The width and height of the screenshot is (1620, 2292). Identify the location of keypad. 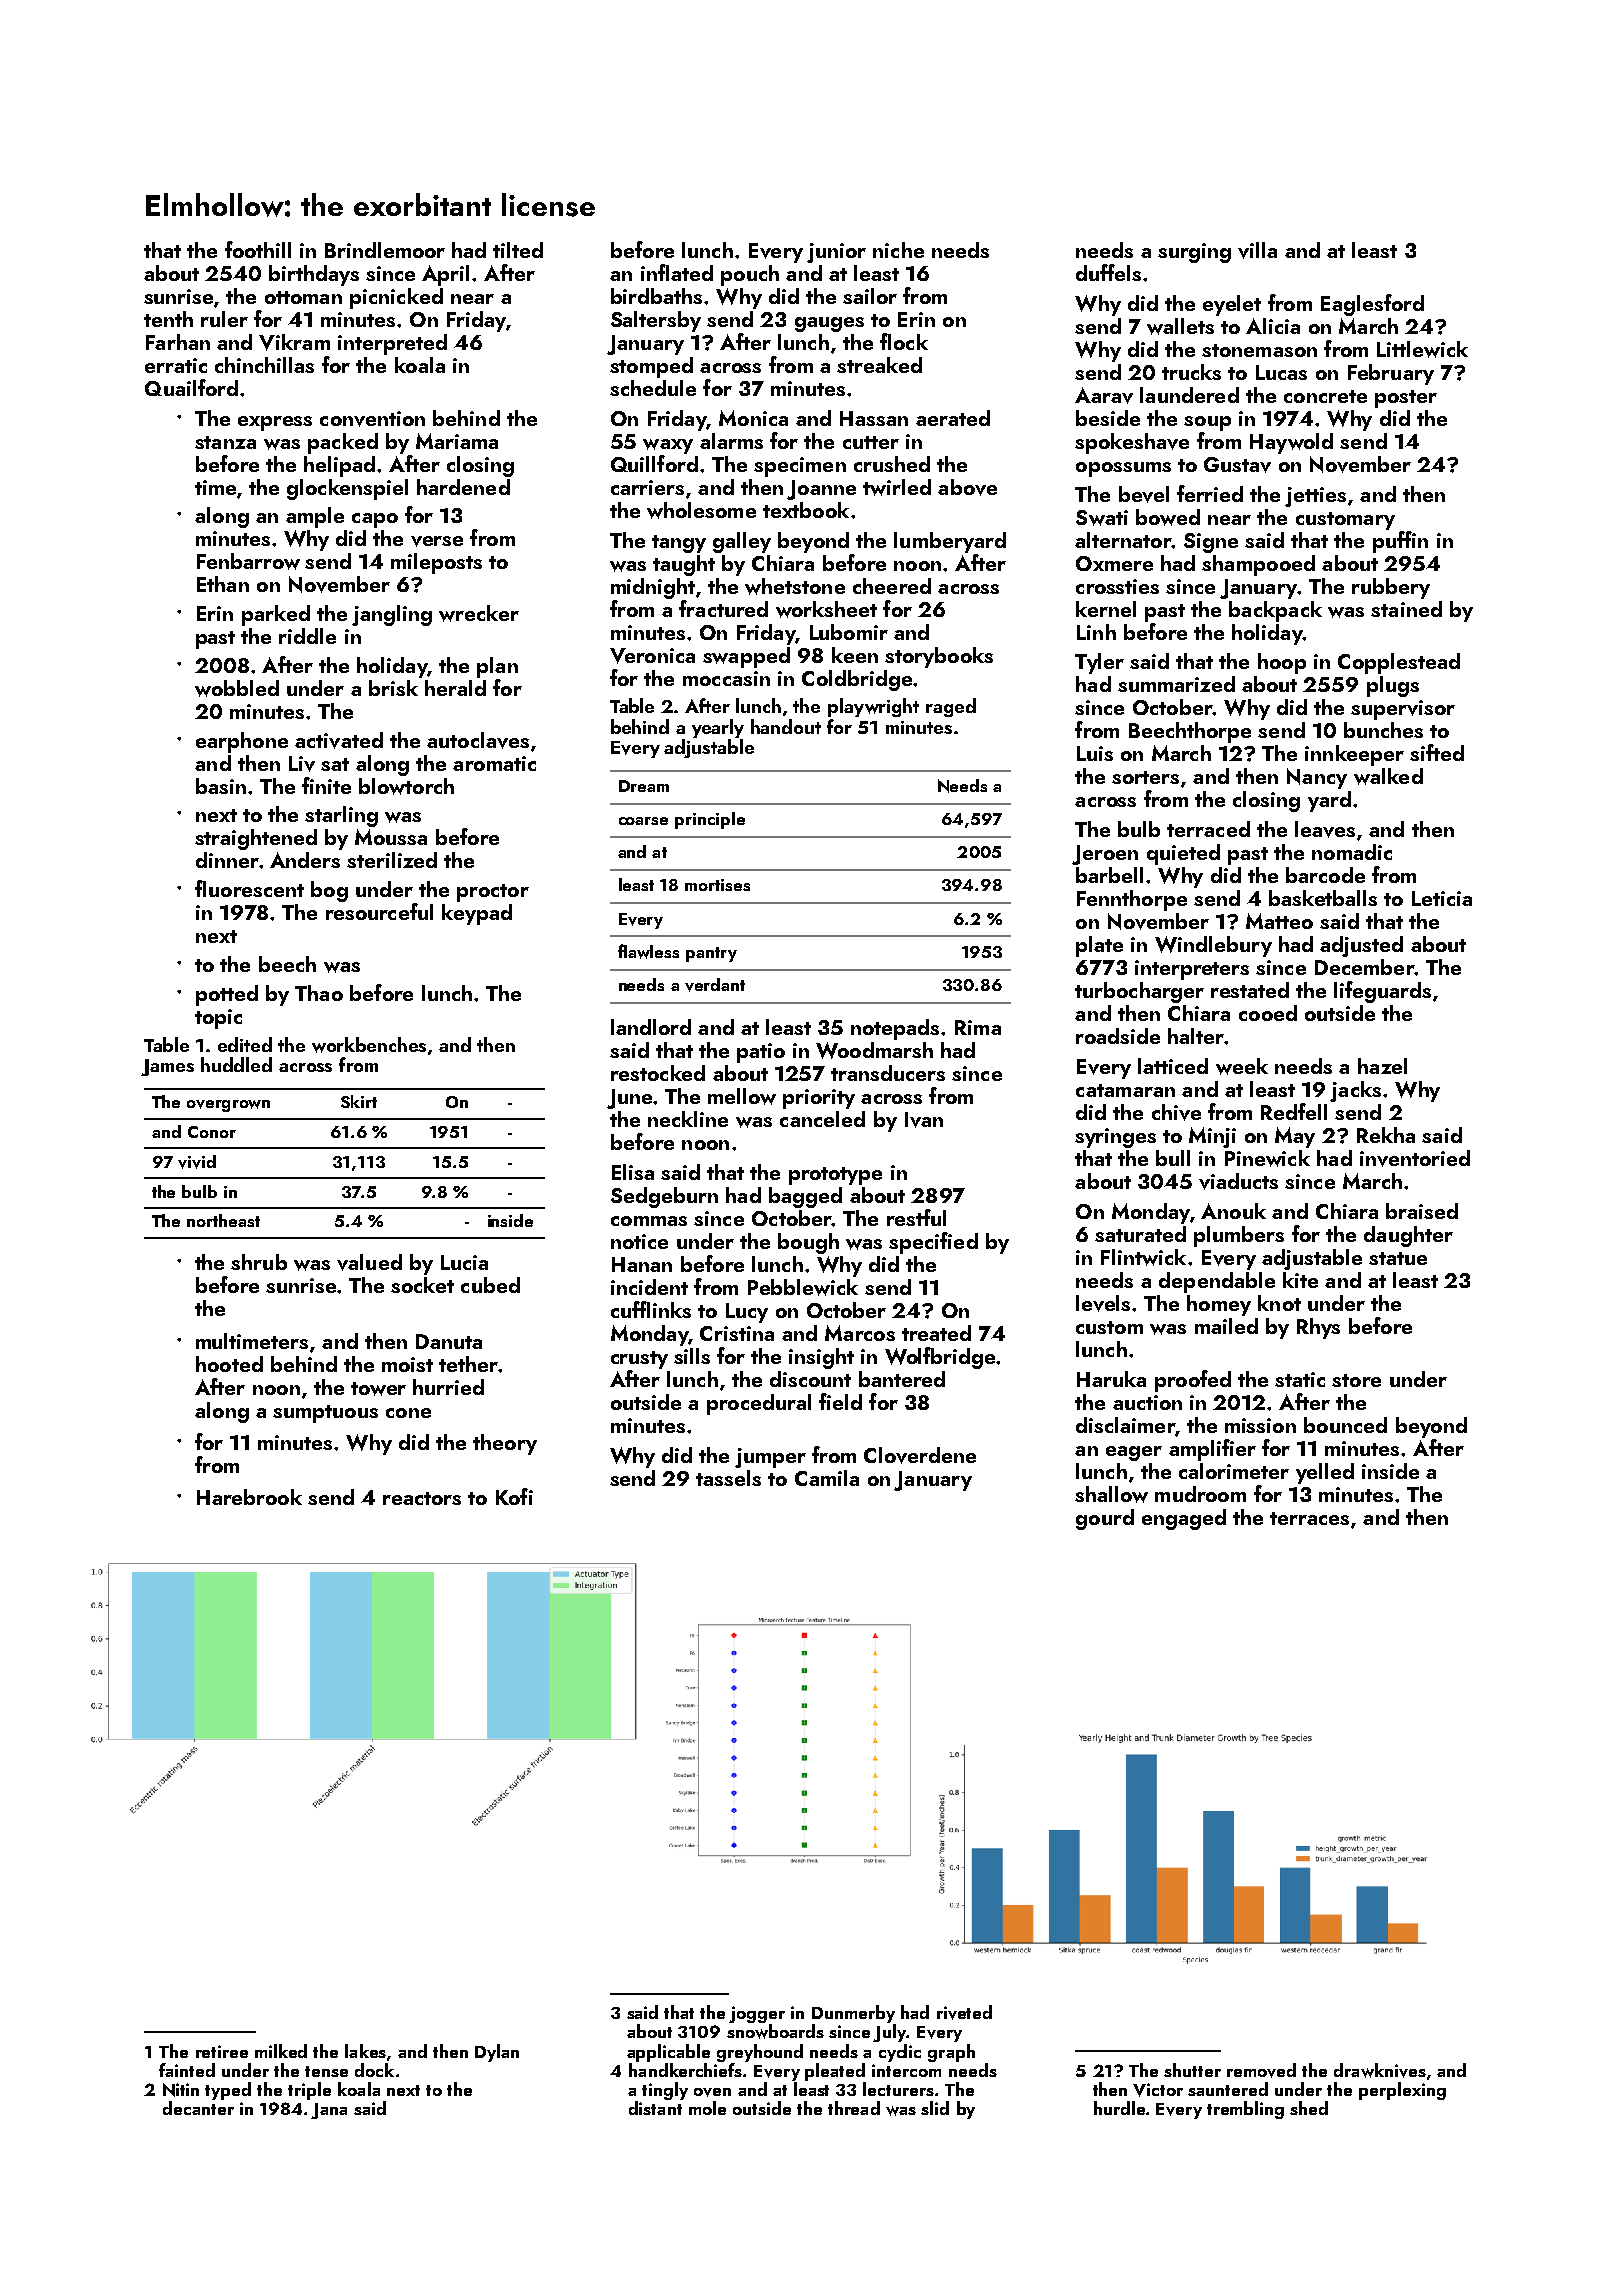
(477, 914).
